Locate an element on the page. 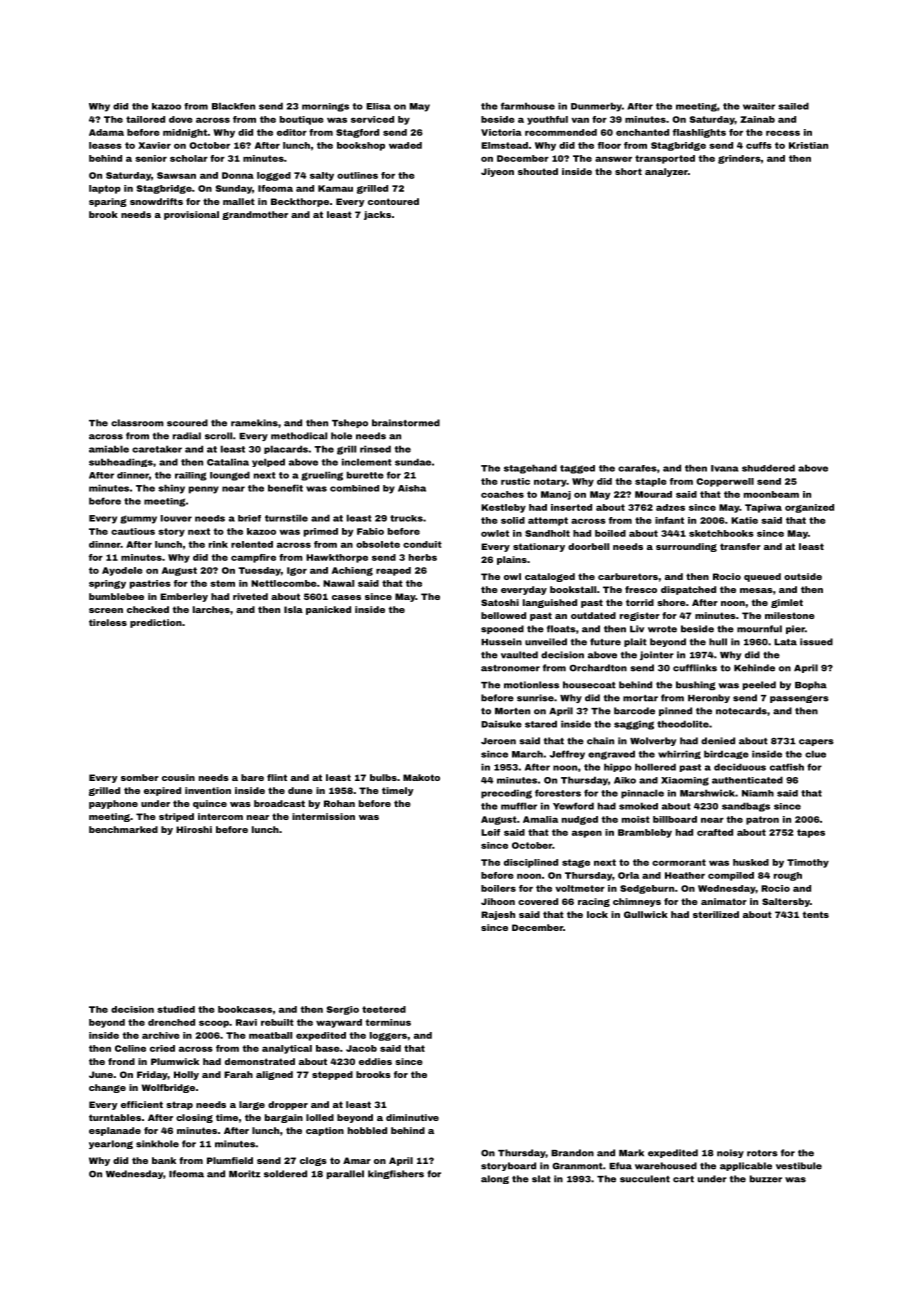 This image has height=1308, width=924. Brandon is located at coordinates (572, 1153).
